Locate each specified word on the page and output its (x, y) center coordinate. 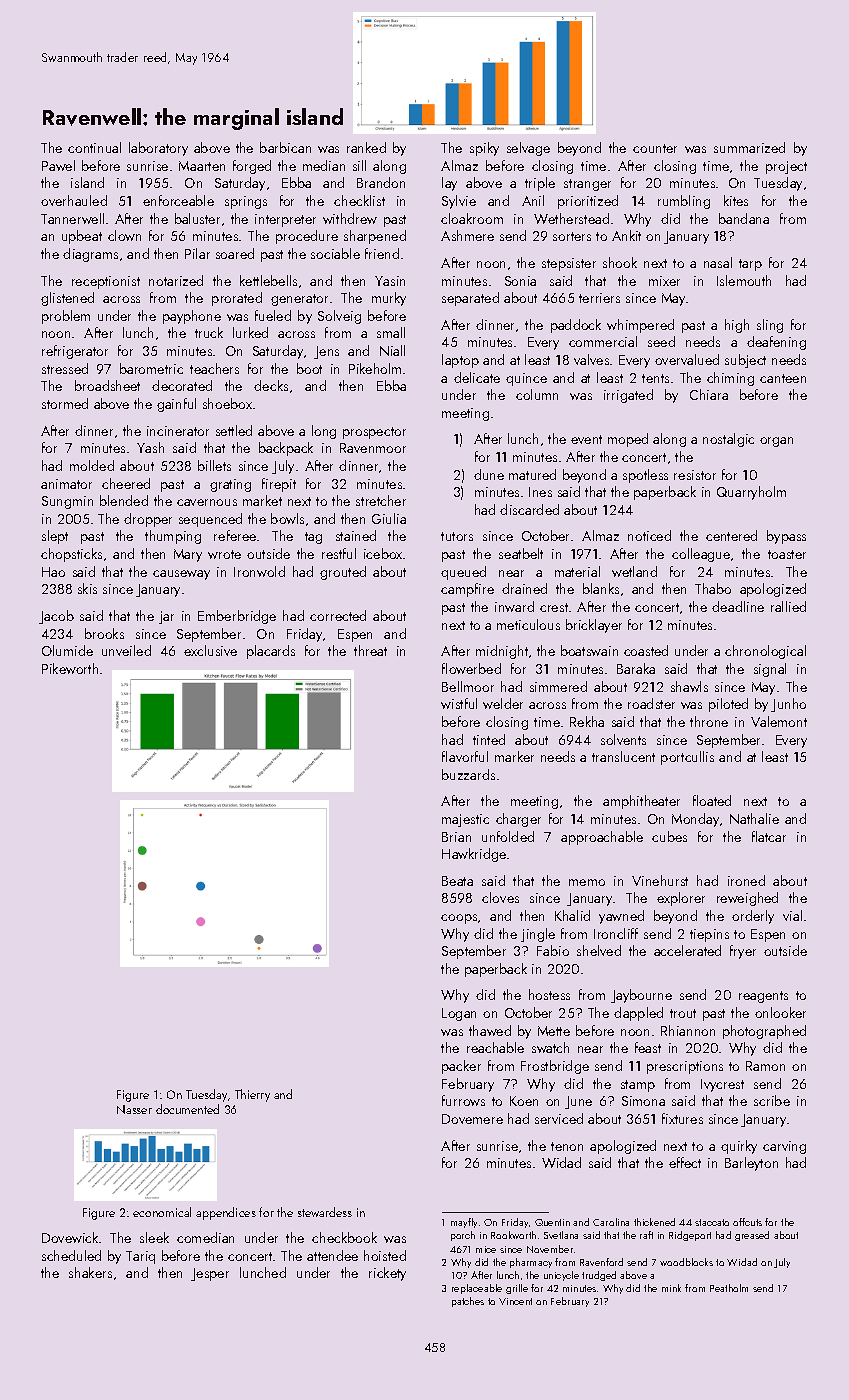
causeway (181, 575)
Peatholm (729, 1288)
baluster (197, 218)
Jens (326, 352)
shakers (90, 1272)
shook (620, 262)
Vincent (515, 1301)
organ (776, 442)
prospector (374, 433)
